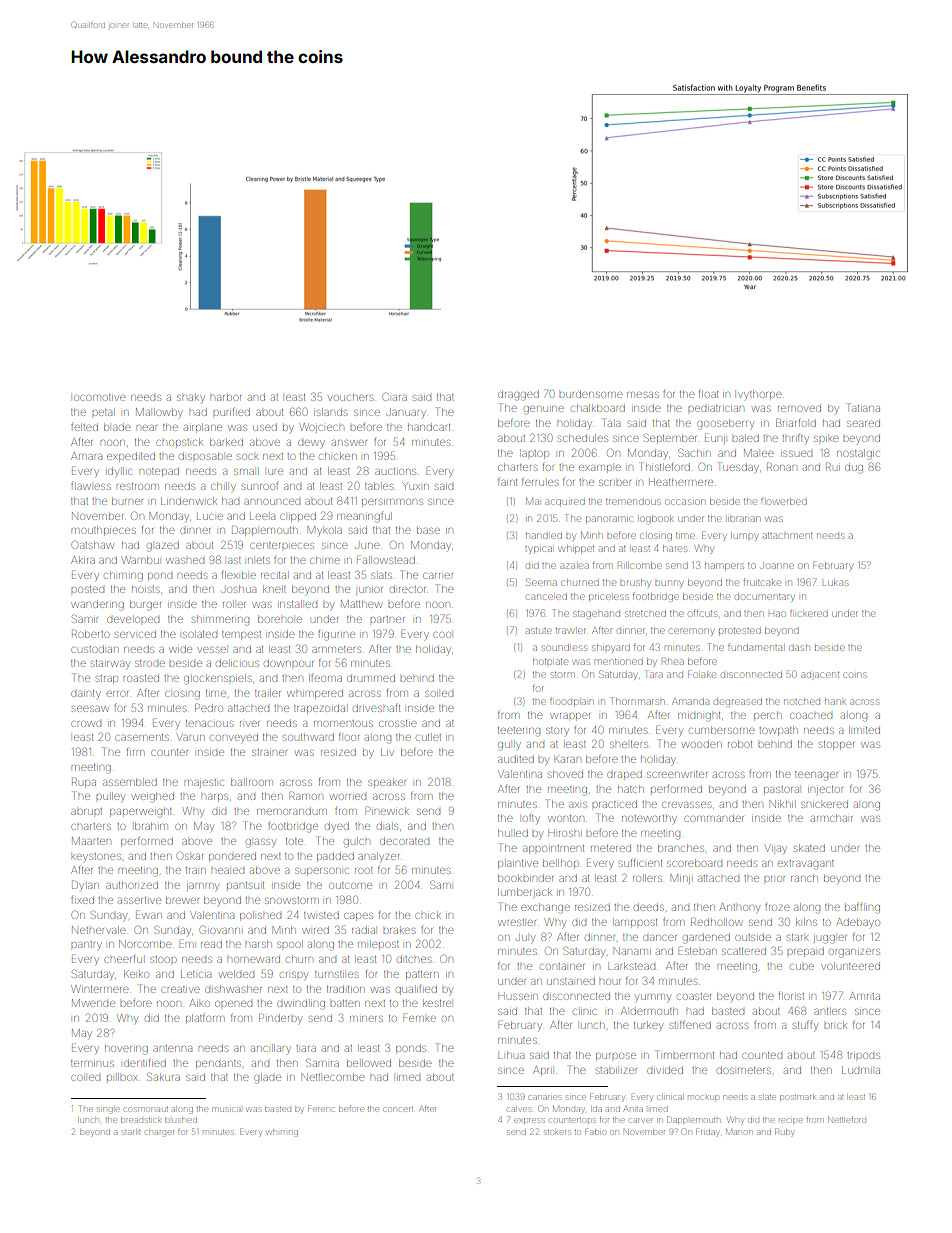  What do you see at coordinates (519, 732) in the document?
I see `teetering` at bounding box center [519, 732].
